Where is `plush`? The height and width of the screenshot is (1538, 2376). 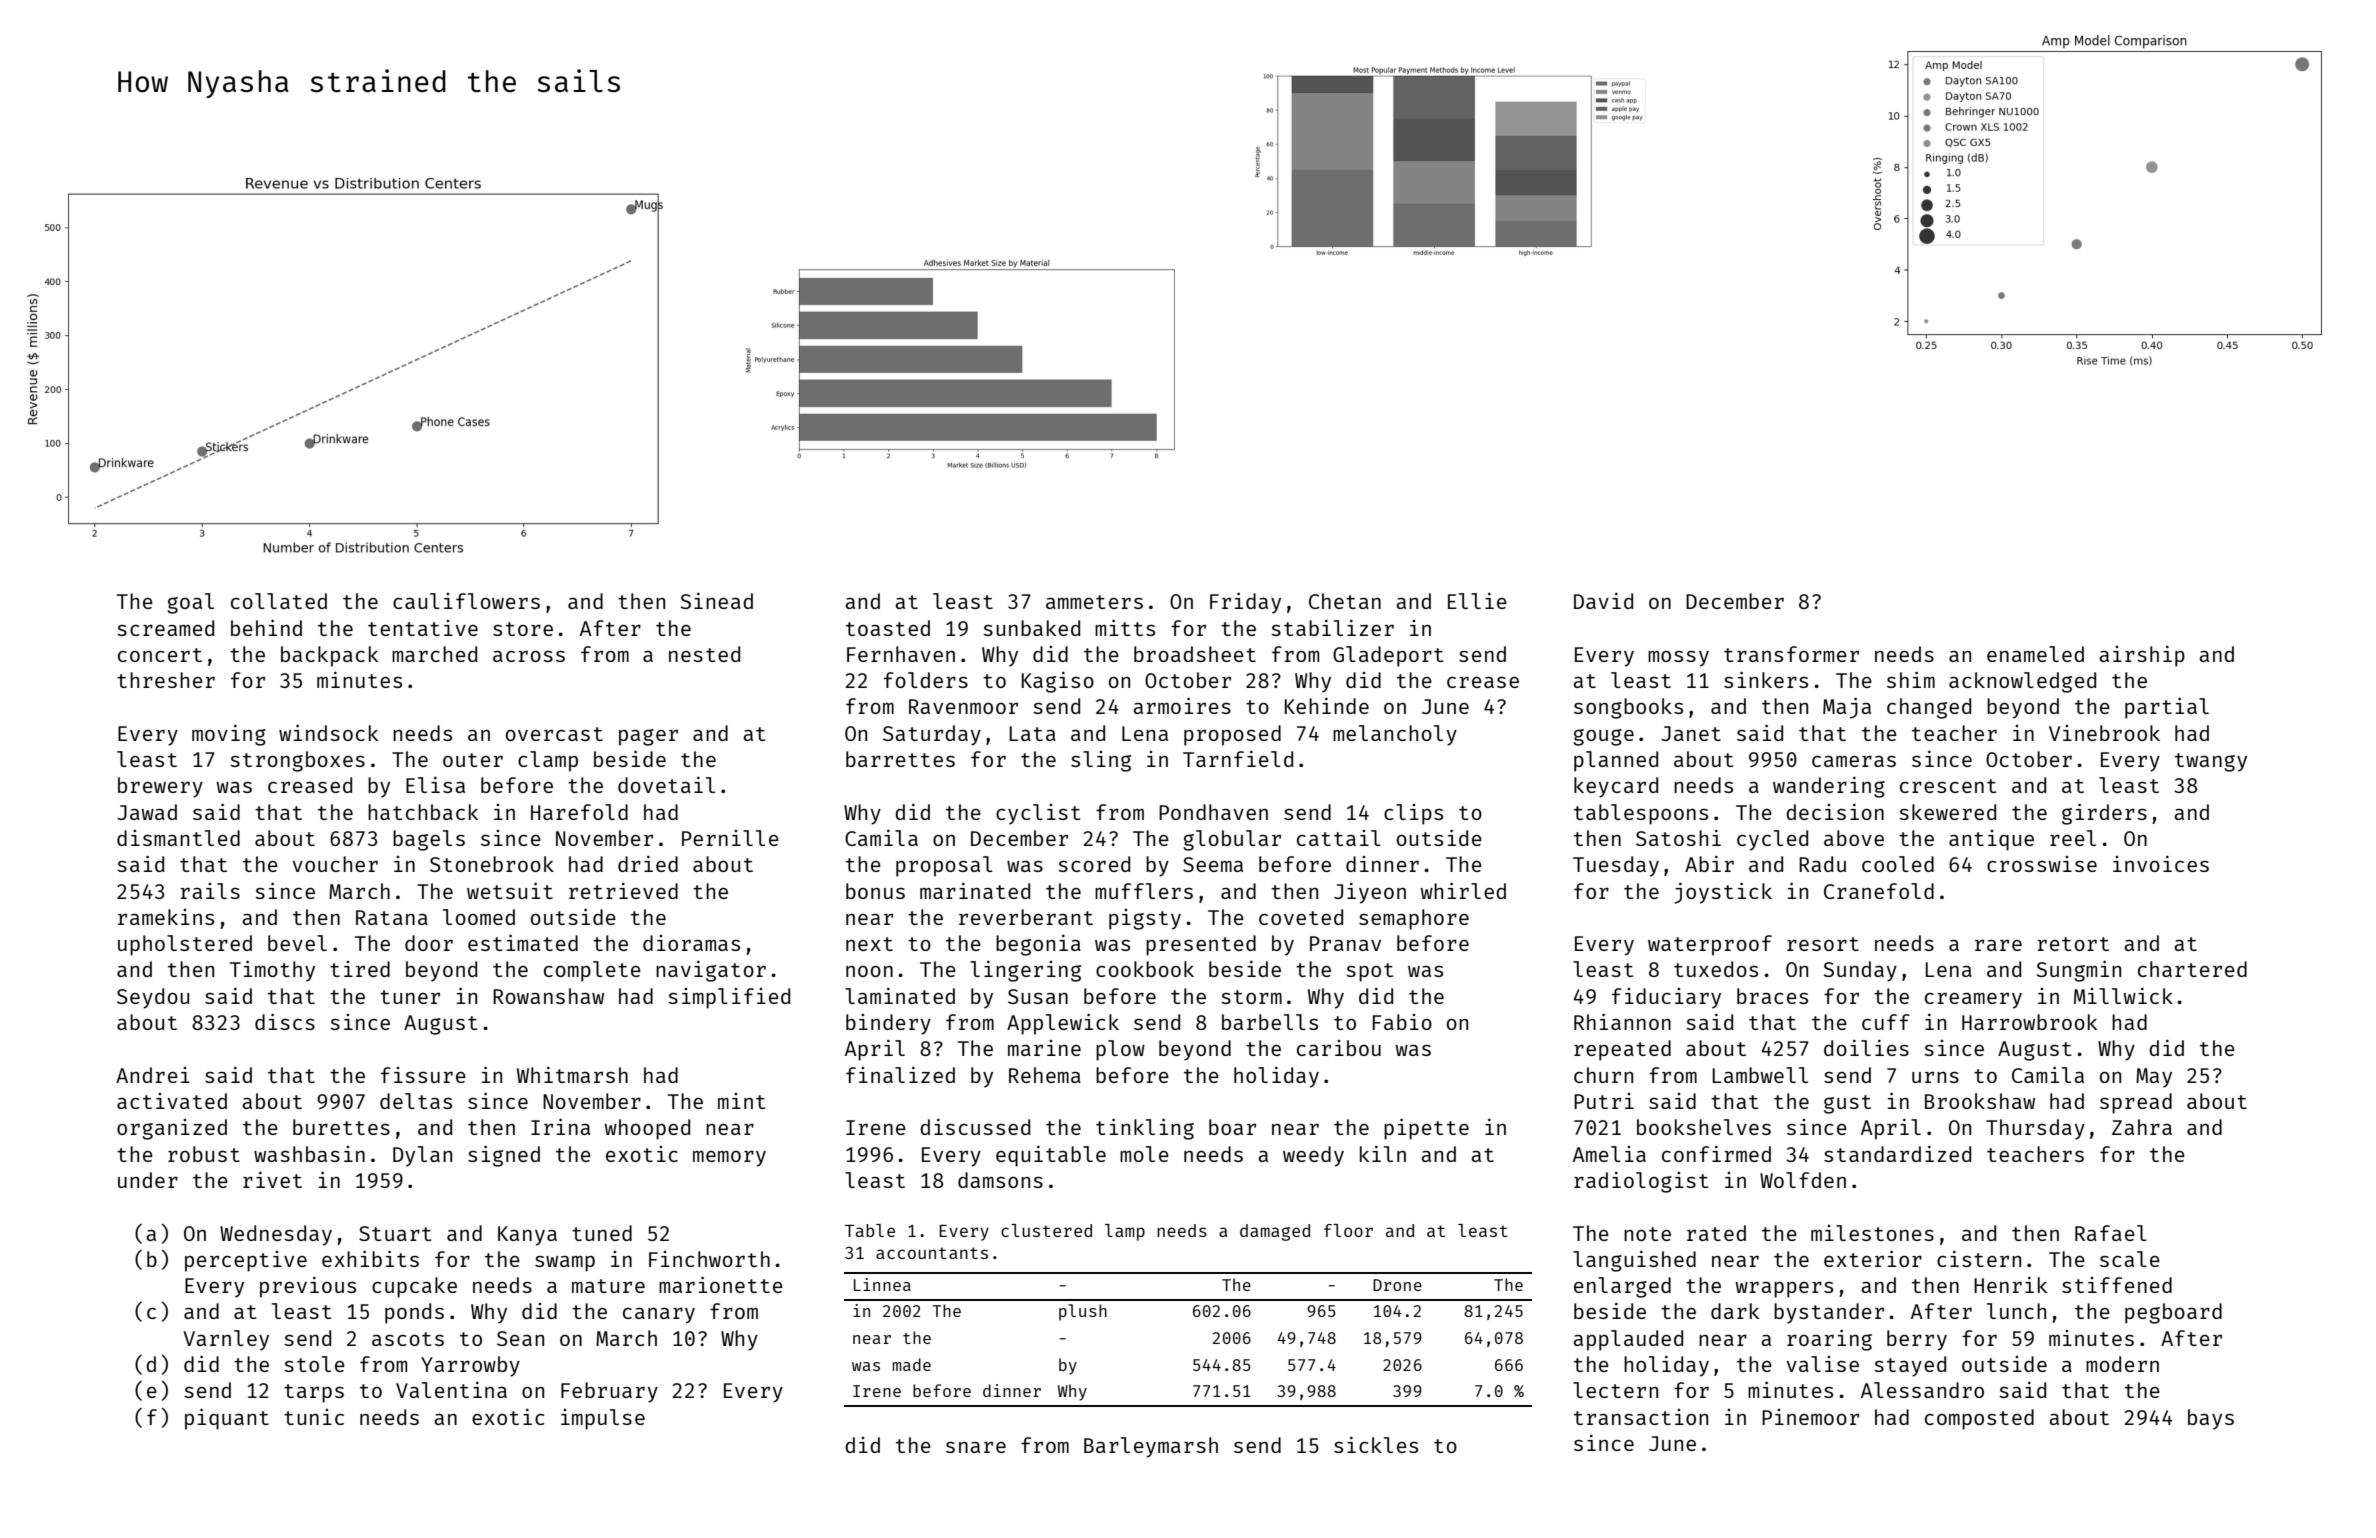
plush is located at coordinates (1083, 1312).
